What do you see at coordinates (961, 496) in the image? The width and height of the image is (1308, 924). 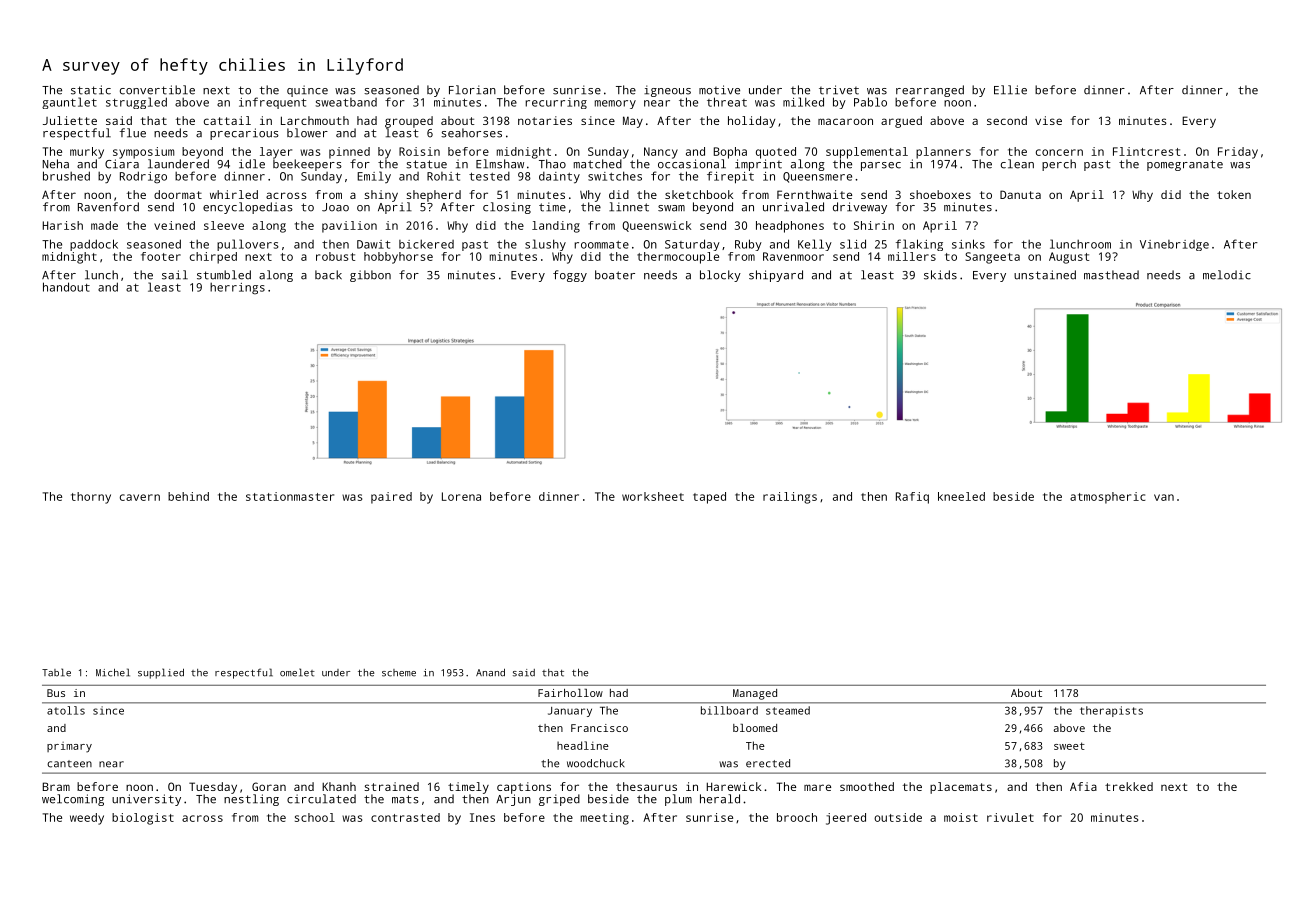 I see `kneeled` at bounding box center [961, 496].
